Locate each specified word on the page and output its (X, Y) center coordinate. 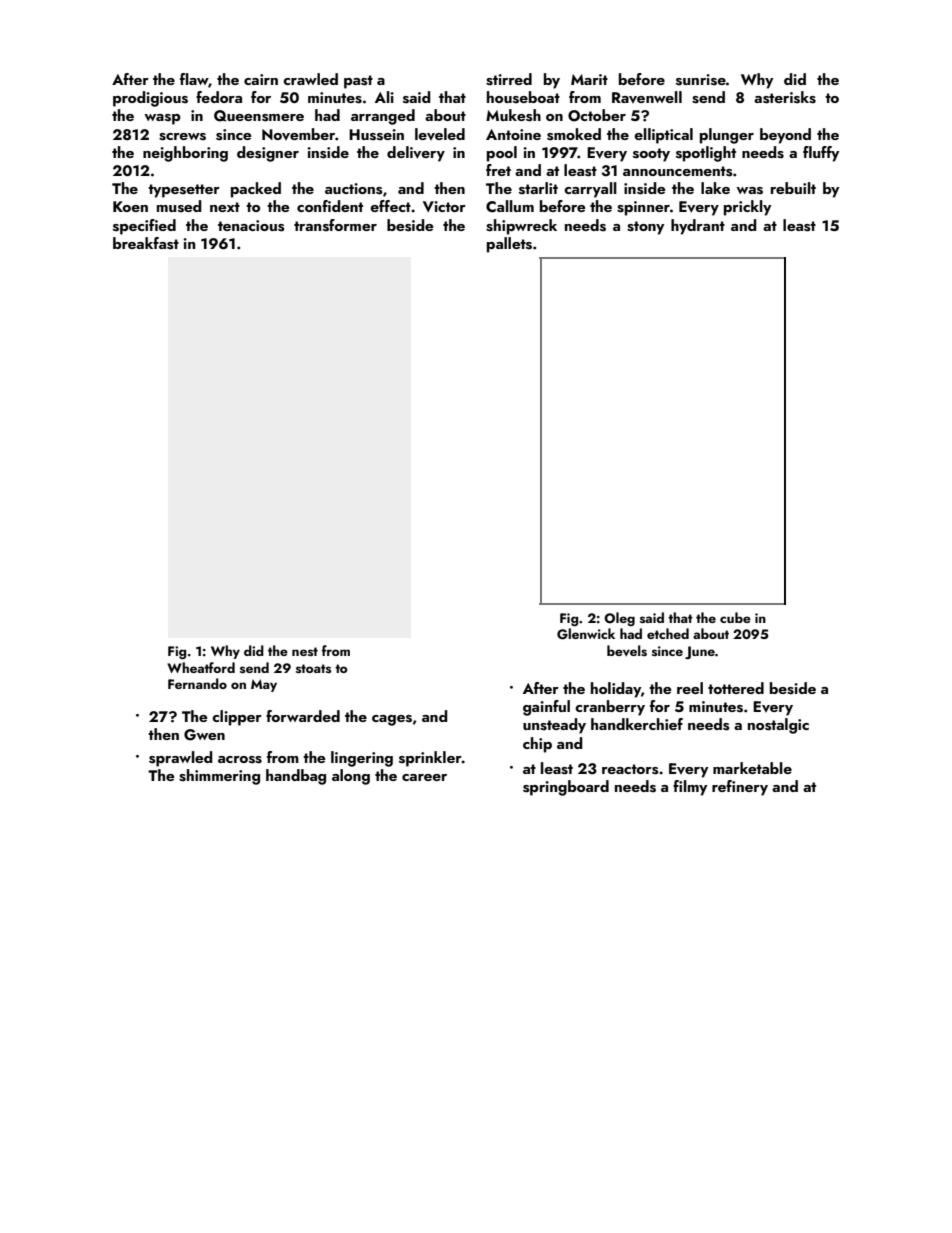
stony (645, 228)
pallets (509, 245)
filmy (690, 788)
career (424, 777)
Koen (130, 206)
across (240, 760)
